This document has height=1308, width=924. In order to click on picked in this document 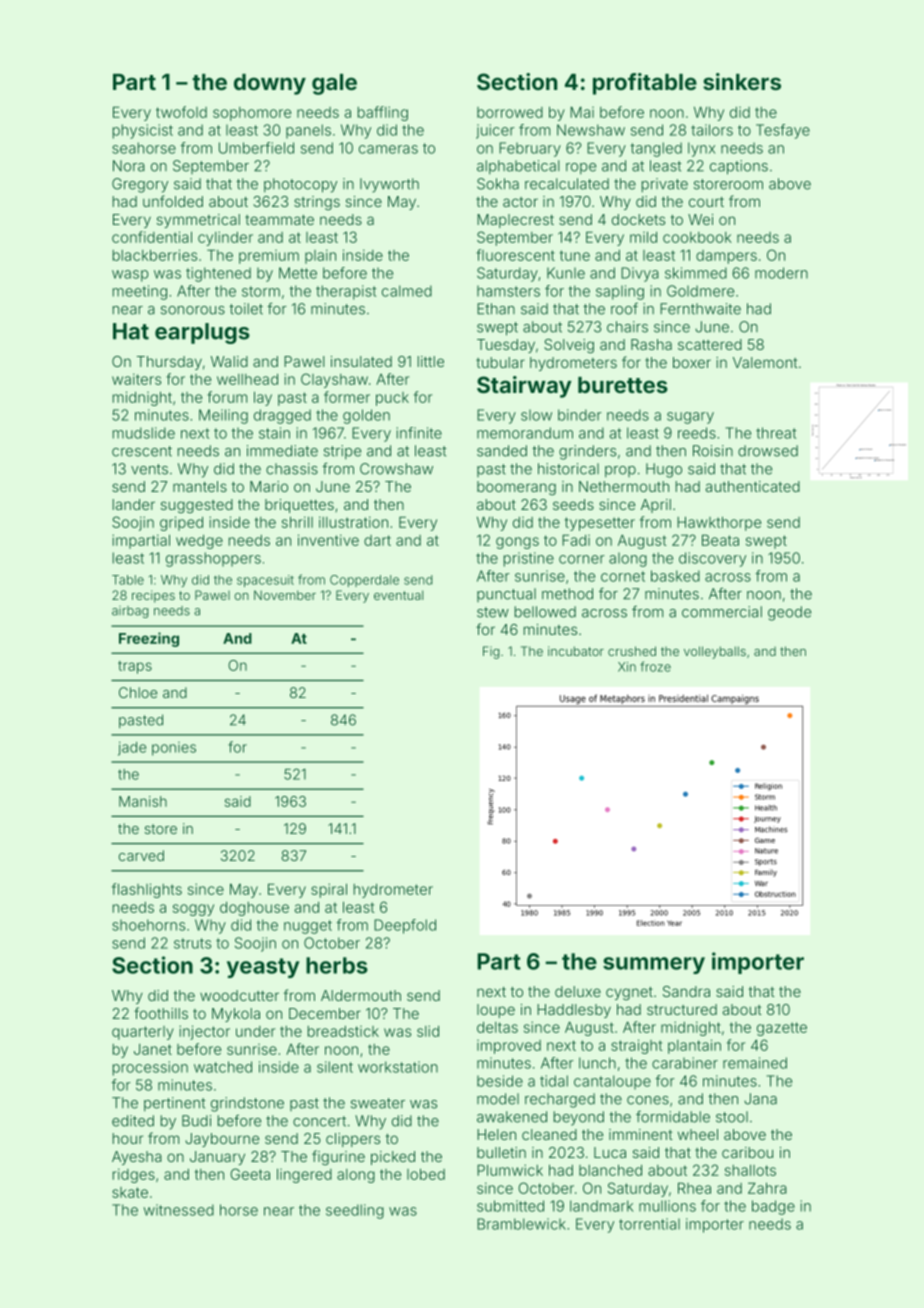, I will do `click(393, 1158)`.
